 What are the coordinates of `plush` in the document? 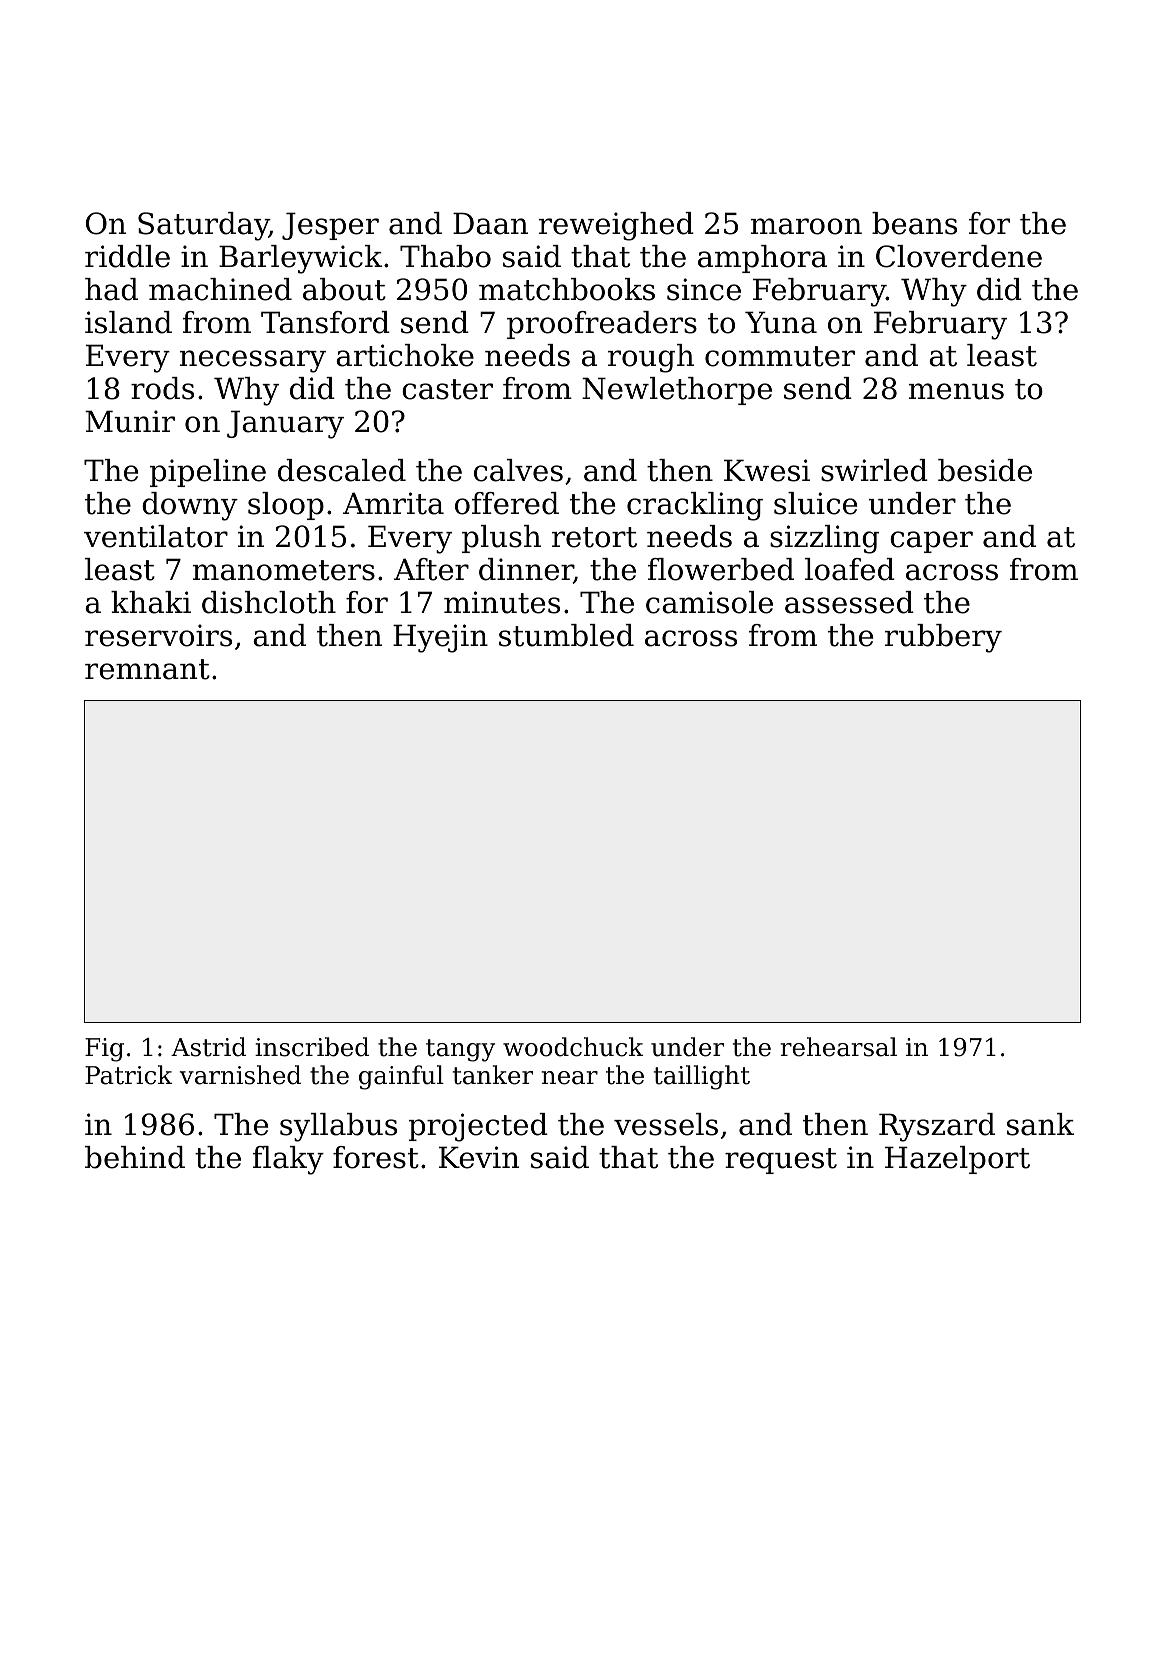 It's located at (501, 539).
